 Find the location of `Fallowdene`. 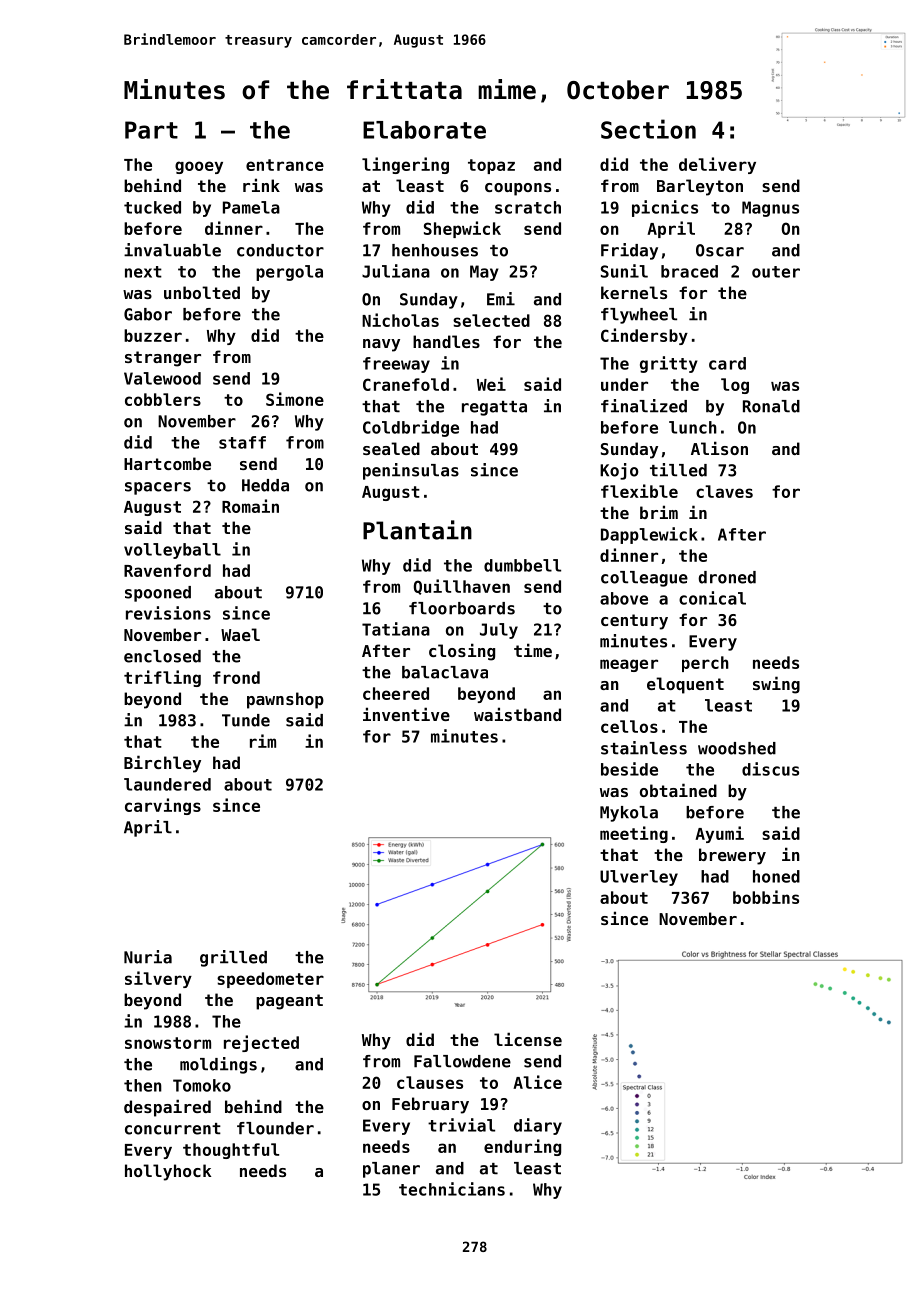

Fallowdene is located at coordinates (462, 1061).
